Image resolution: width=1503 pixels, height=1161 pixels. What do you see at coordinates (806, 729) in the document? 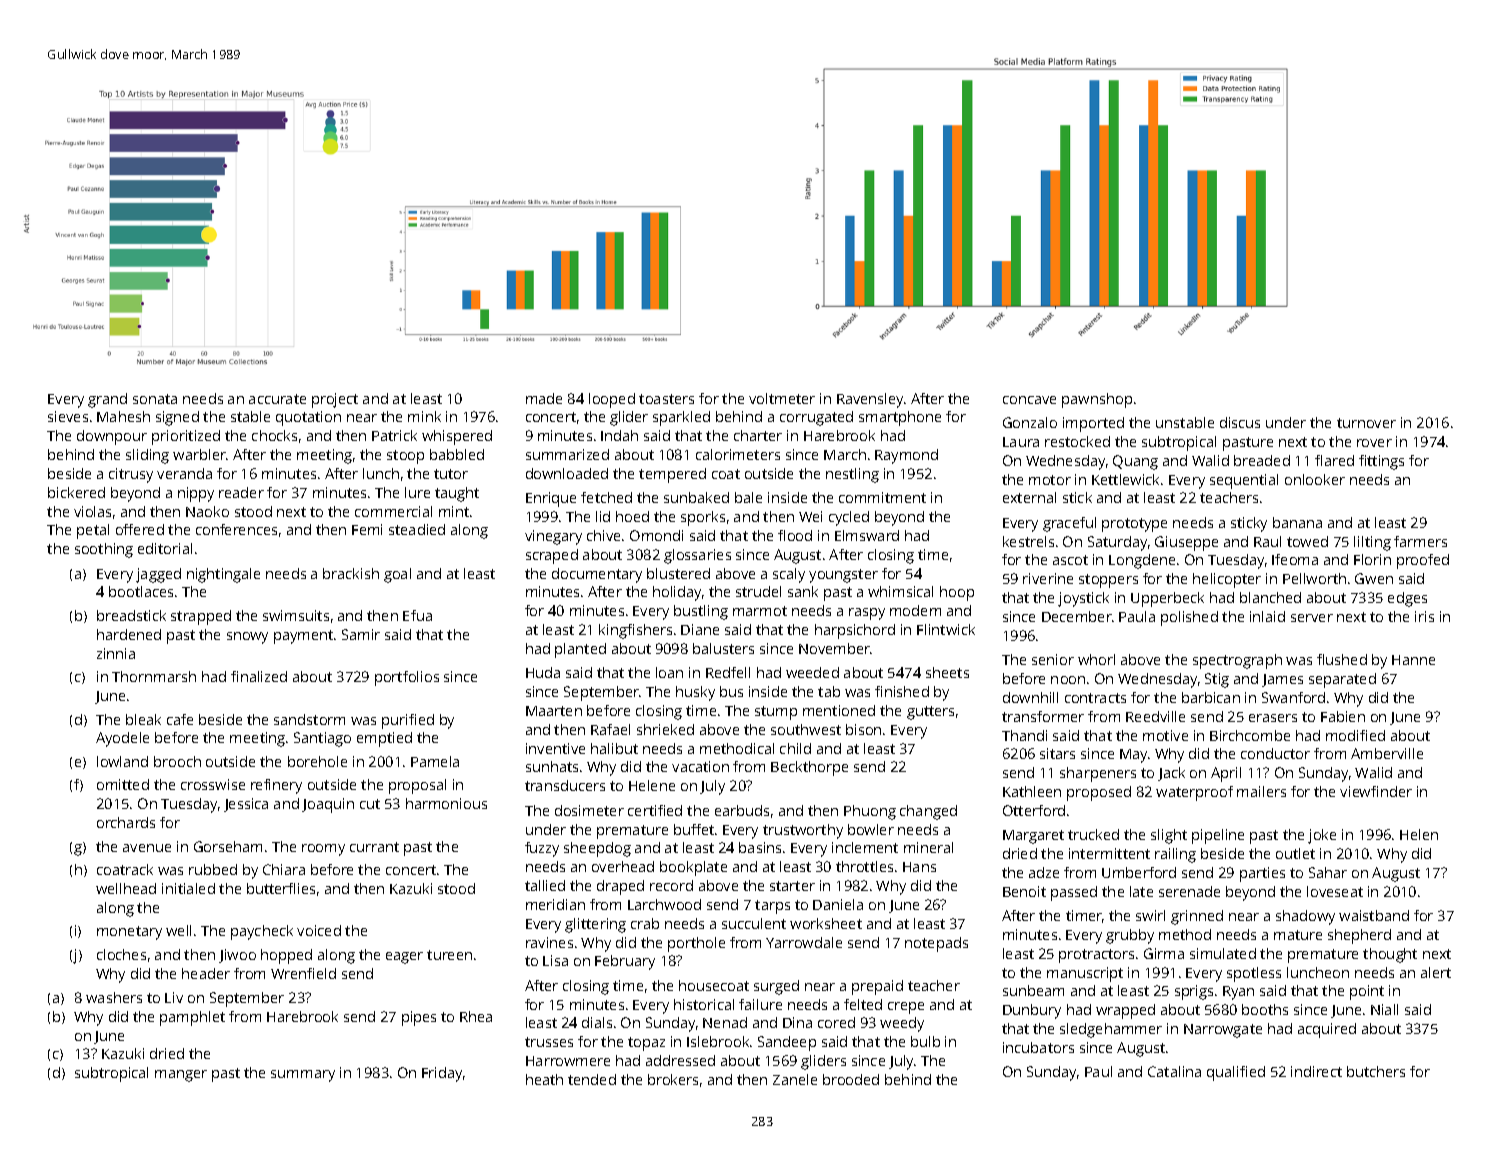
I see `southwest` at bounding box center [806, 729].
